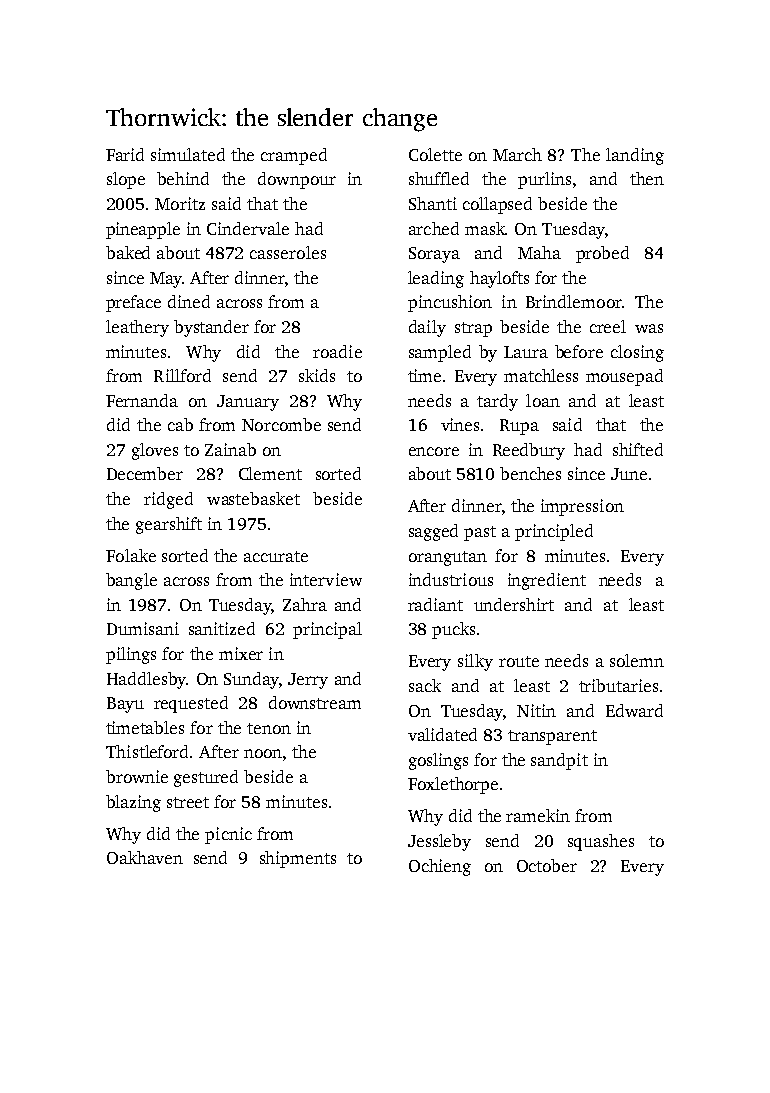  What do you see at coordinates (297, 180) in the screenshot?
I see `downpour` at bounding box center [297, 180].
